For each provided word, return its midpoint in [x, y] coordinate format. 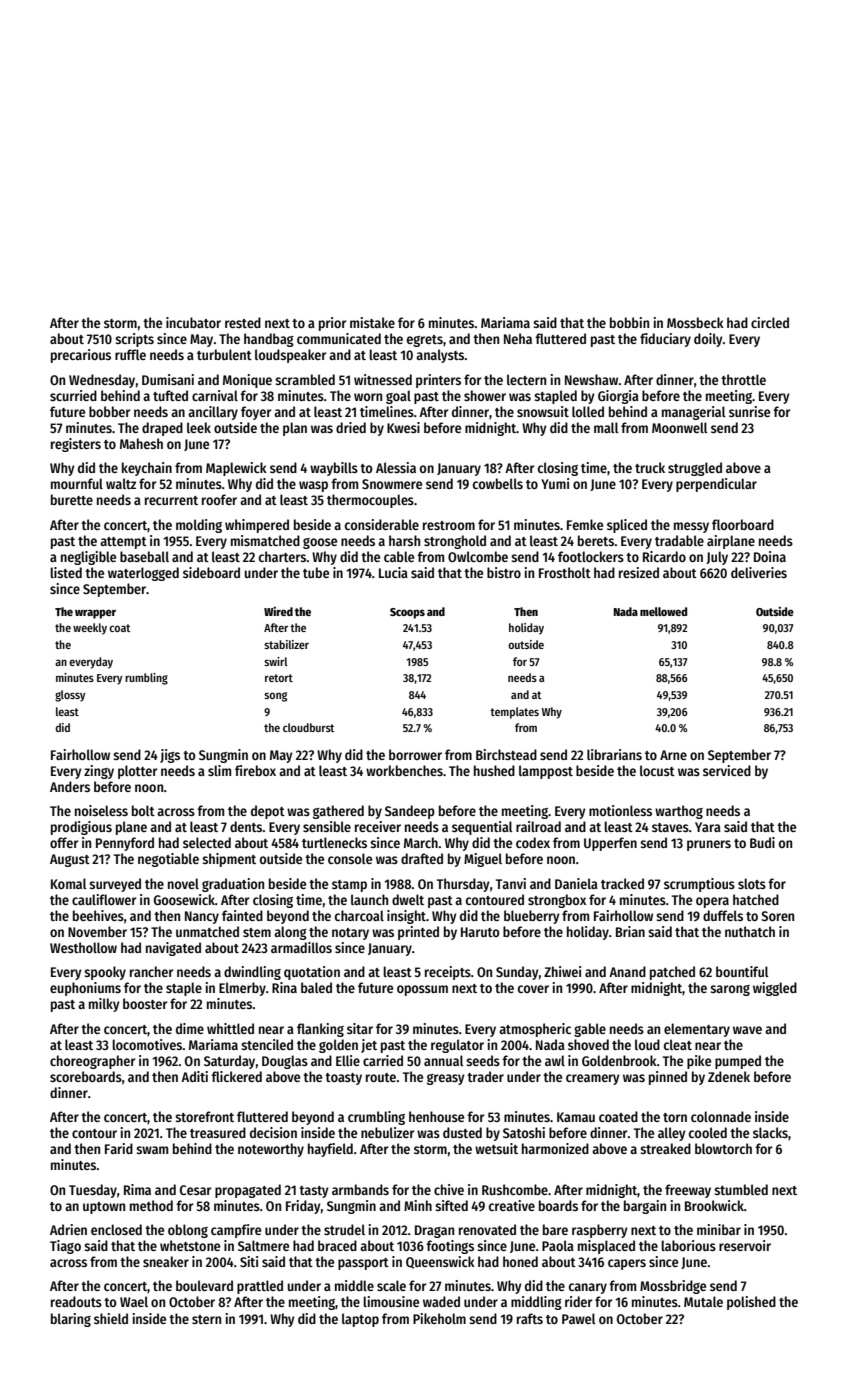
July [717, 558]
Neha [518, 338]
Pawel [579, 1318]
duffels [723, 915]
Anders [70, 786]
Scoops [407, 613]
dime [190, 1028]
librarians [614, 754]
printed [418, 933]
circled [770, 322]
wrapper [95, 614]
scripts [134, 340]
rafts [530, 1318]
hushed [494, 770]
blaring [71, 1320]
